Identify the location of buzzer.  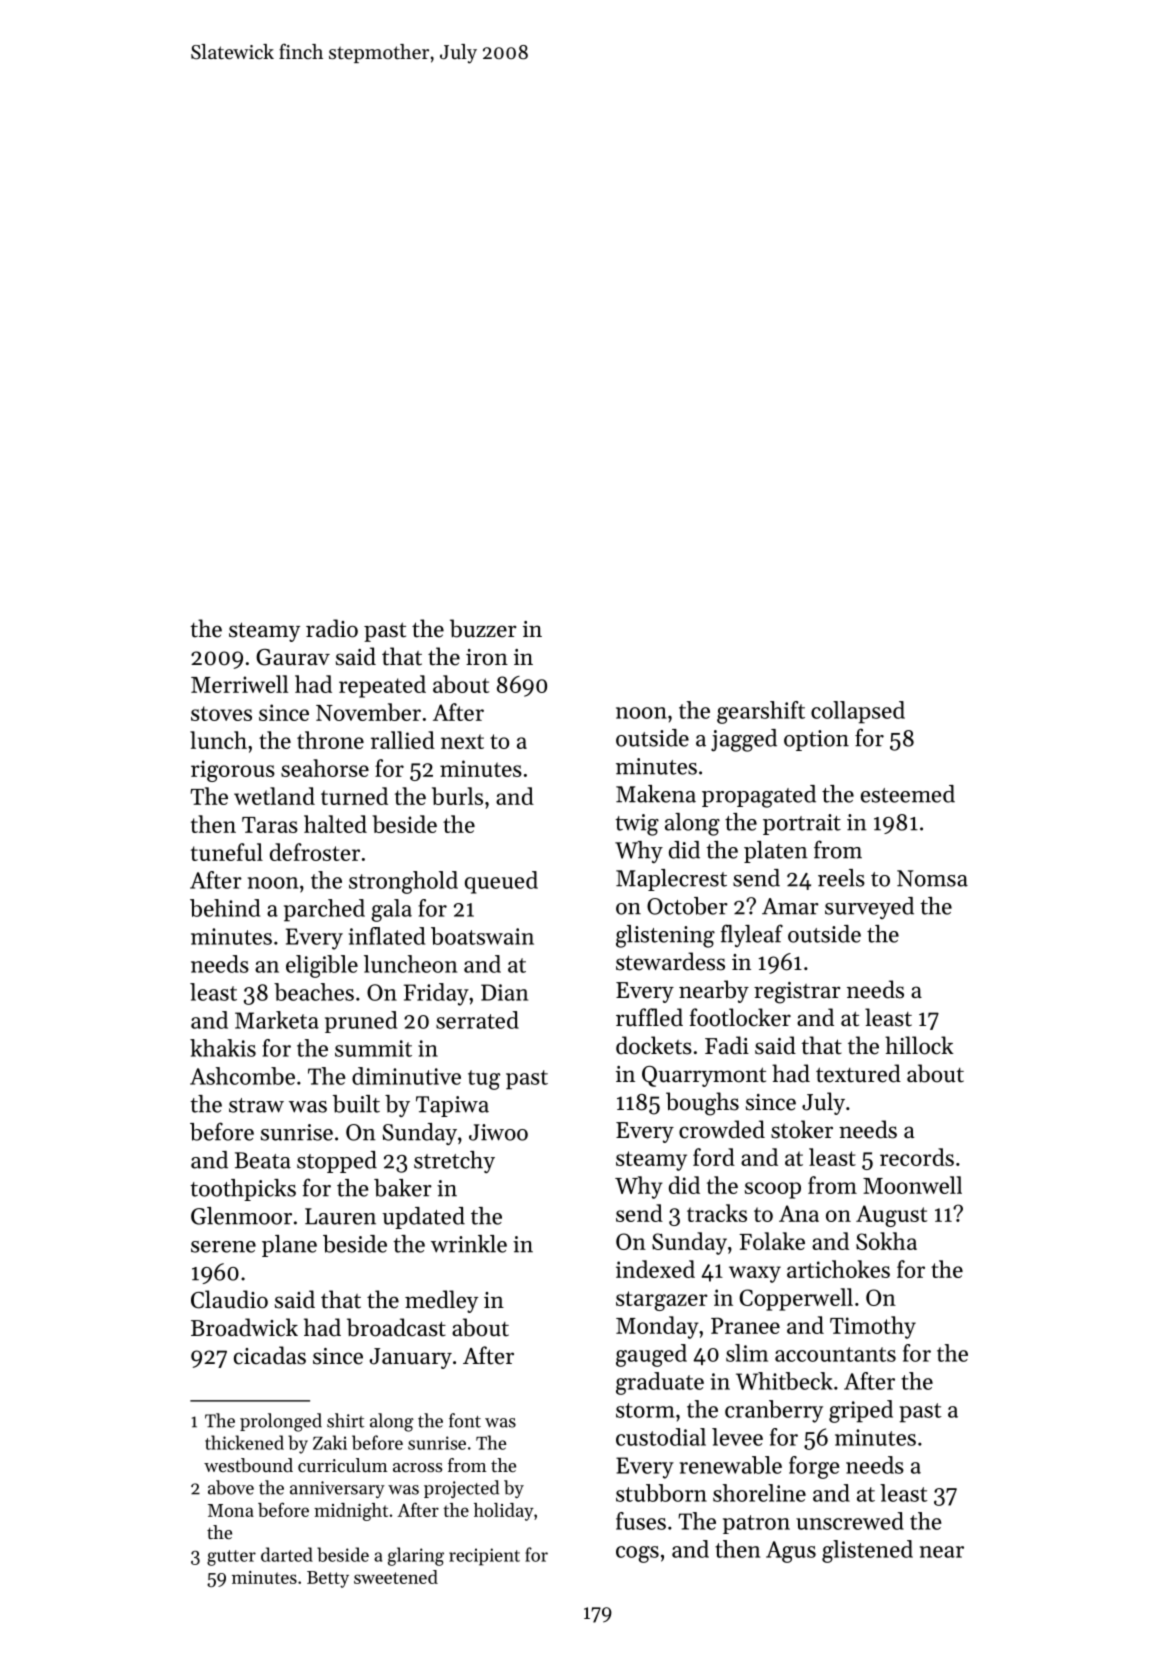
(483, 628).
